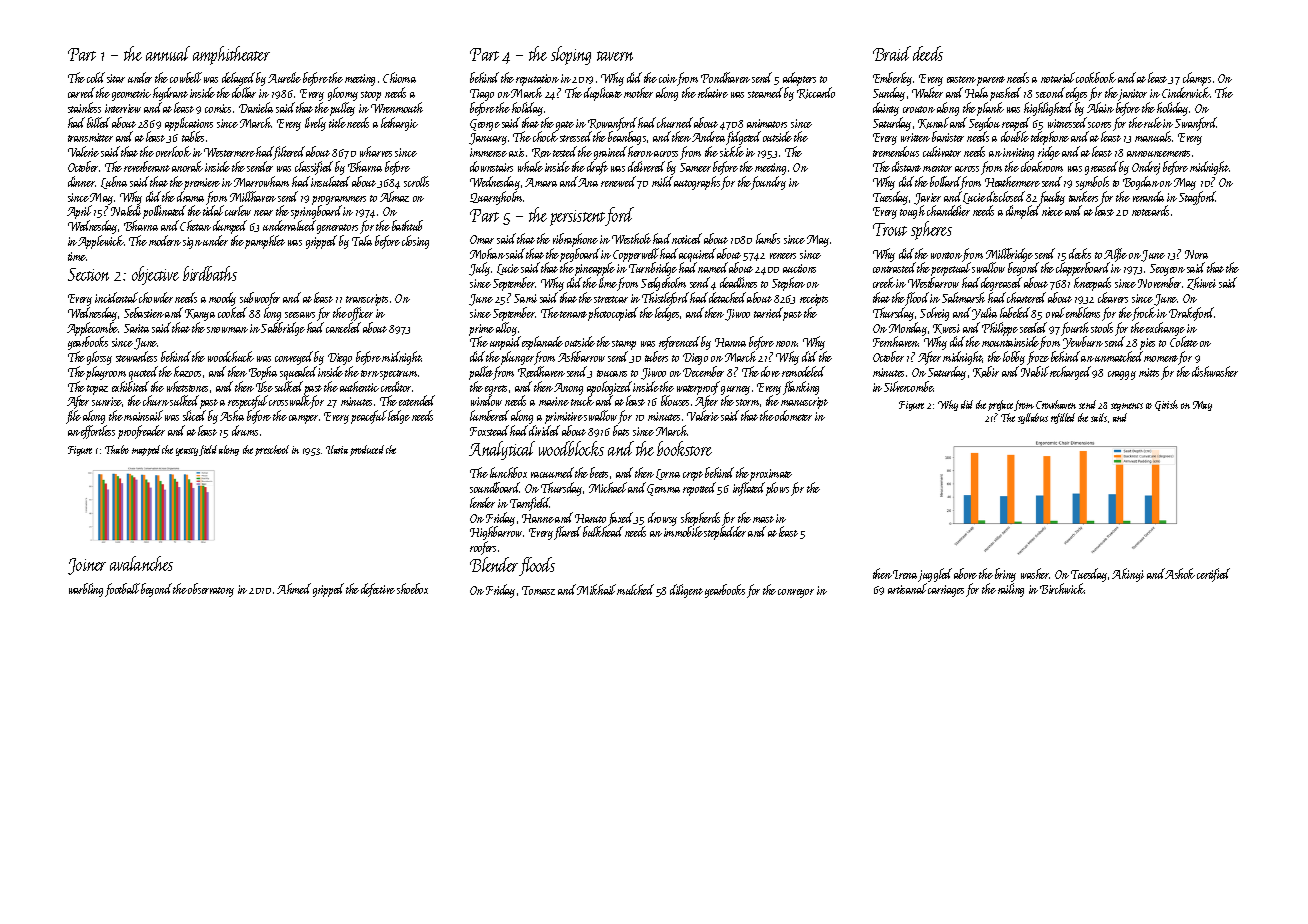  I want to click on persistent, so click(578, 218).
